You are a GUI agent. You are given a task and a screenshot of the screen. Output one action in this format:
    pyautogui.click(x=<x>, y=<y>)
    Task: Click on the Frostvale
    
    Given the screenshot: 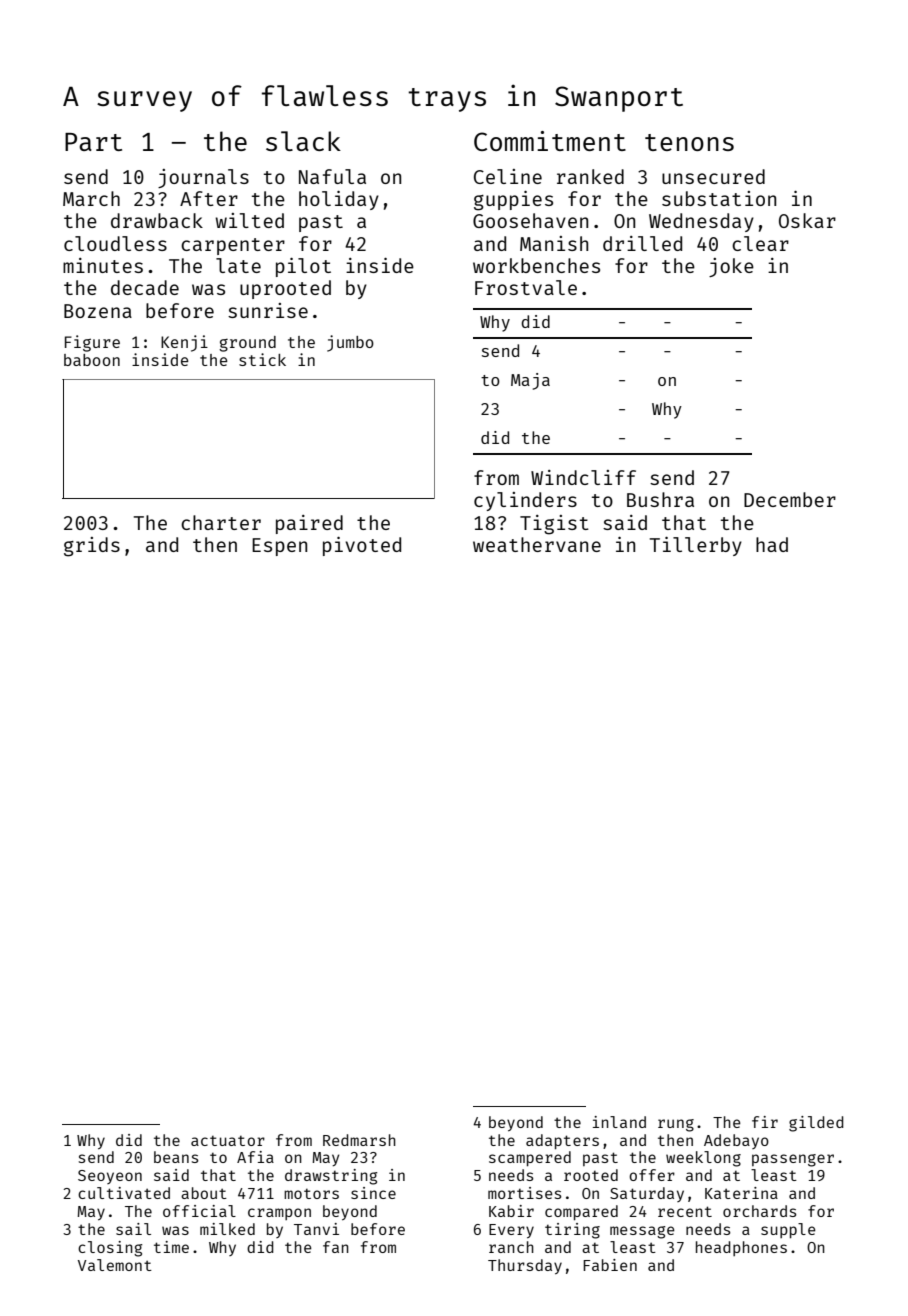 What is the action you would take?
    pyautogui.click(x=526, y=287)
